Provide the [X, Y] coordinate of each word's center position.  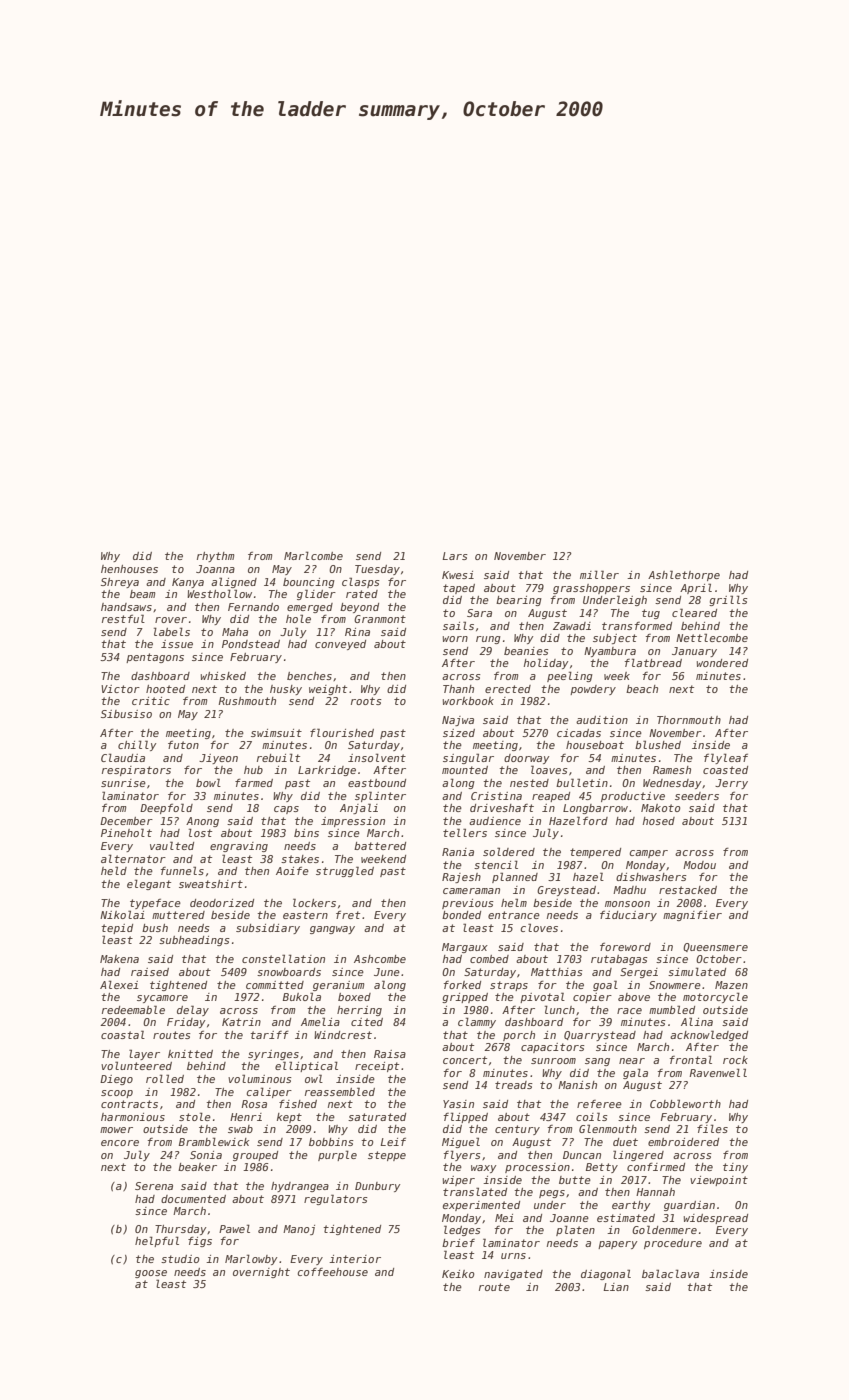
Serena [154, 1186]
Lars [455, 556]
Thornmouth [689, 720]
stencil [496, 864]
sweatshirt [211, 884]
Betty [602, 1168]
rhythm [215, 557]
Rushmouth [247, 701]
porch [519, 1036]
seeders [697, 796]
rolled [165, 1078]
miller [599, 574]
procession [537, 1168]
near [632, 1061]
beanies [526, 651]
